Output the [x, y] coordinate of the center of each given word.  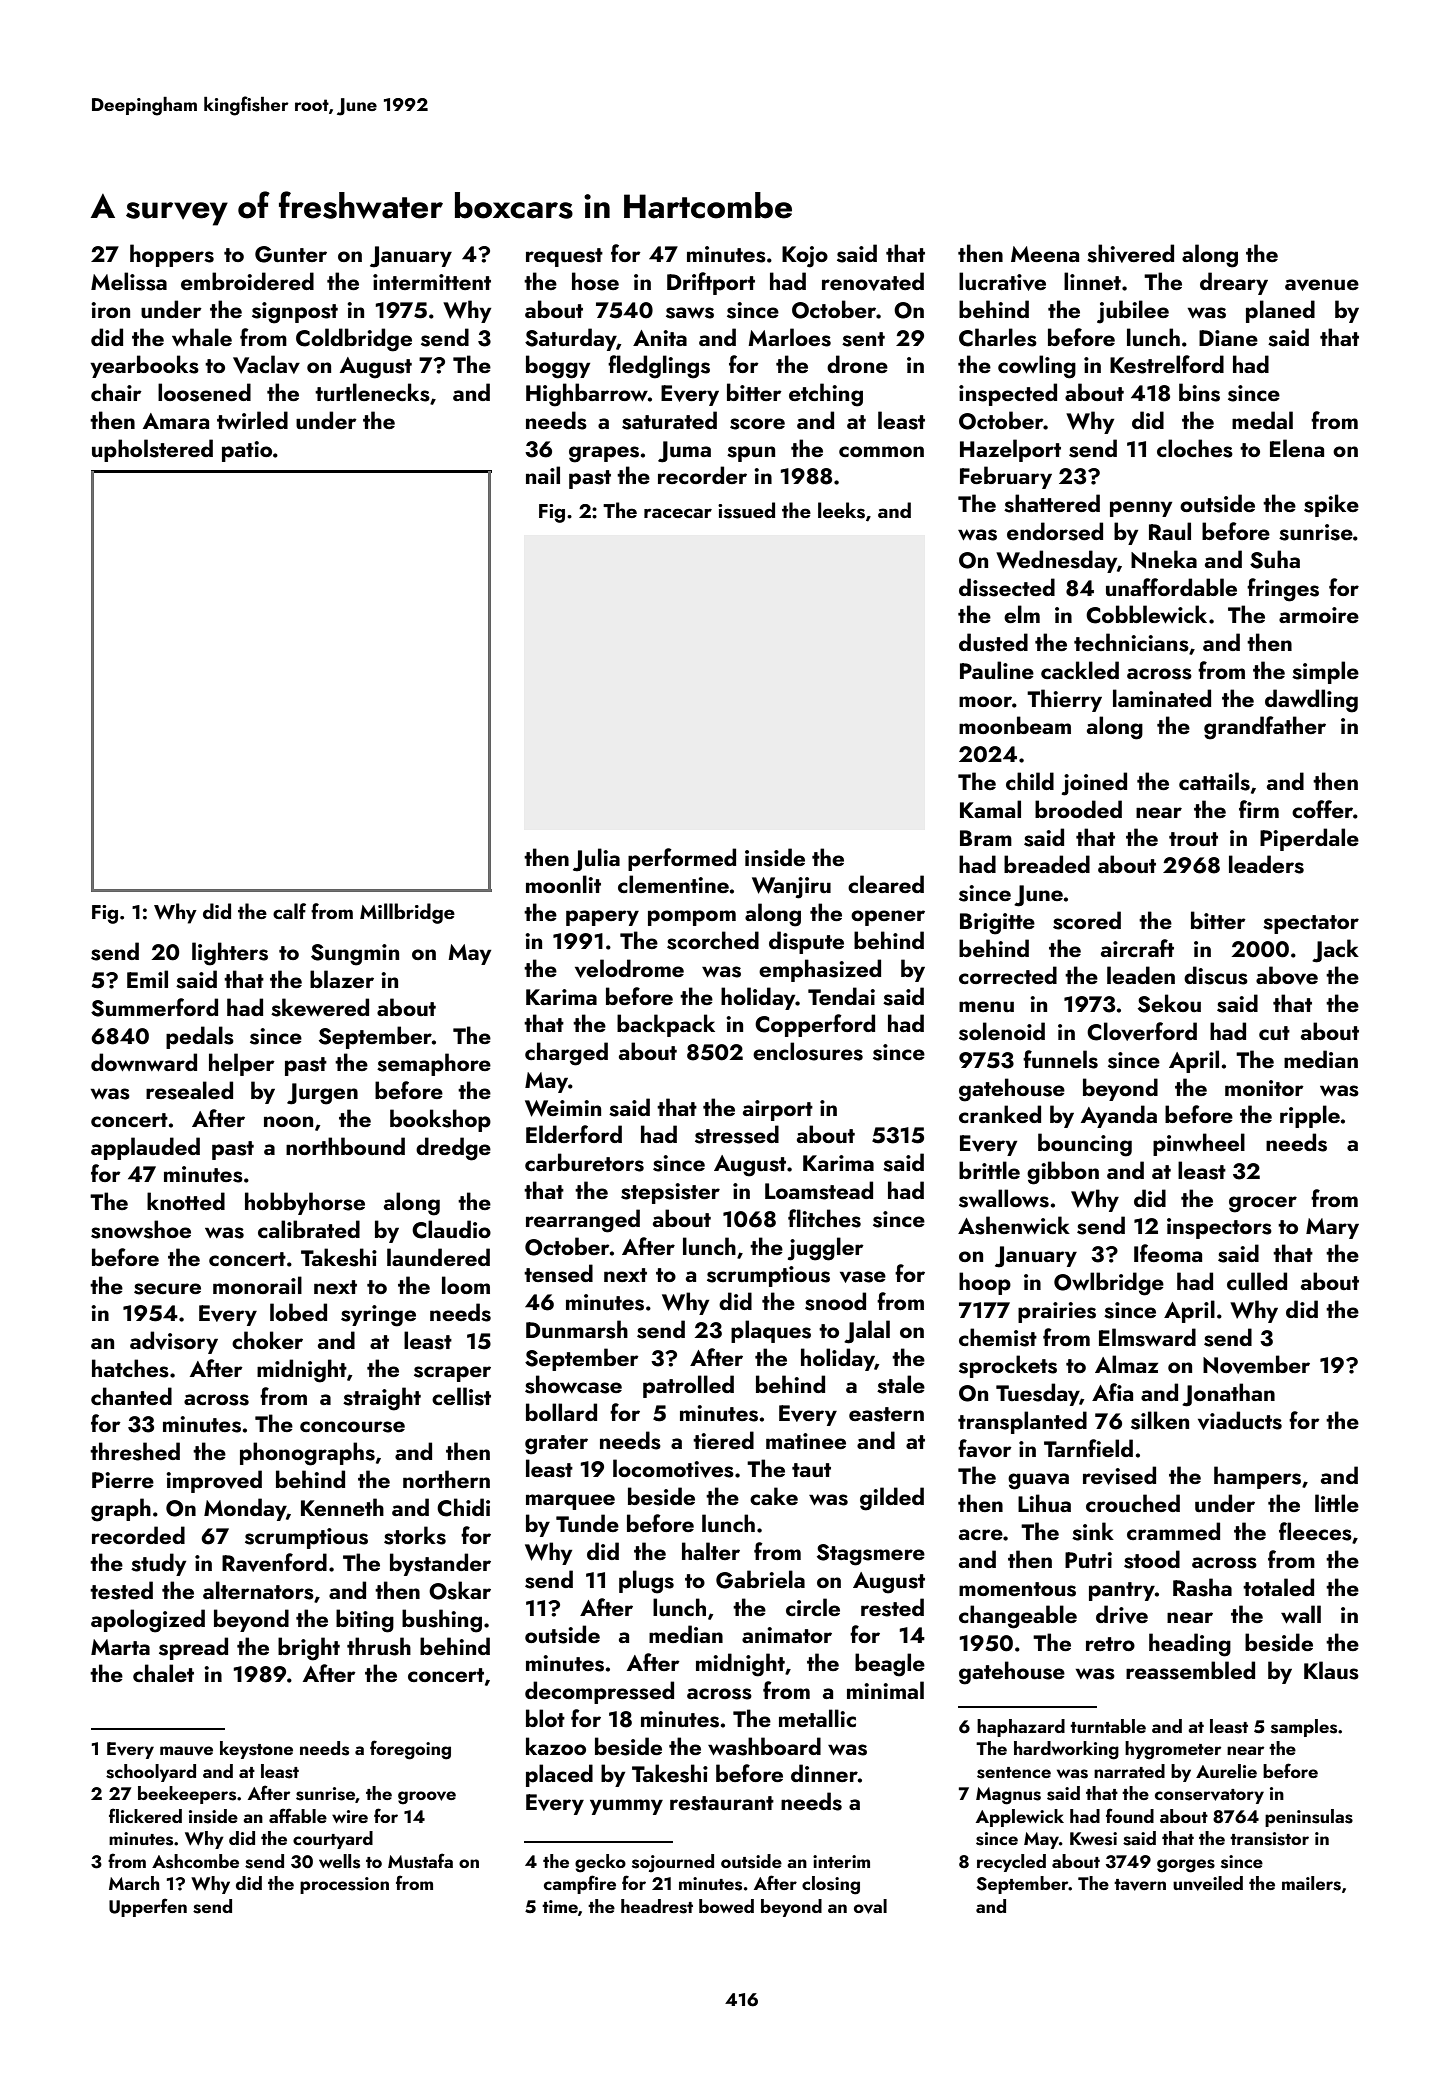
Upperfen [148, 1907]
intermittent [432, 282]
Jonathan [1228, 1395]
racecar [678, 513]
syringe [378, 1316]
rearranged [583, 1221]
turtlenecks [372, 392]
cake [774, 1496]
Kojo [805, 257]
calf [289, 911]
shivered [1130, 253]
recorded [138, 1535]
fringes [1283, 590]
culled [1257, 1281]
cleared [886, 884]
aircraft [1137, 948]
